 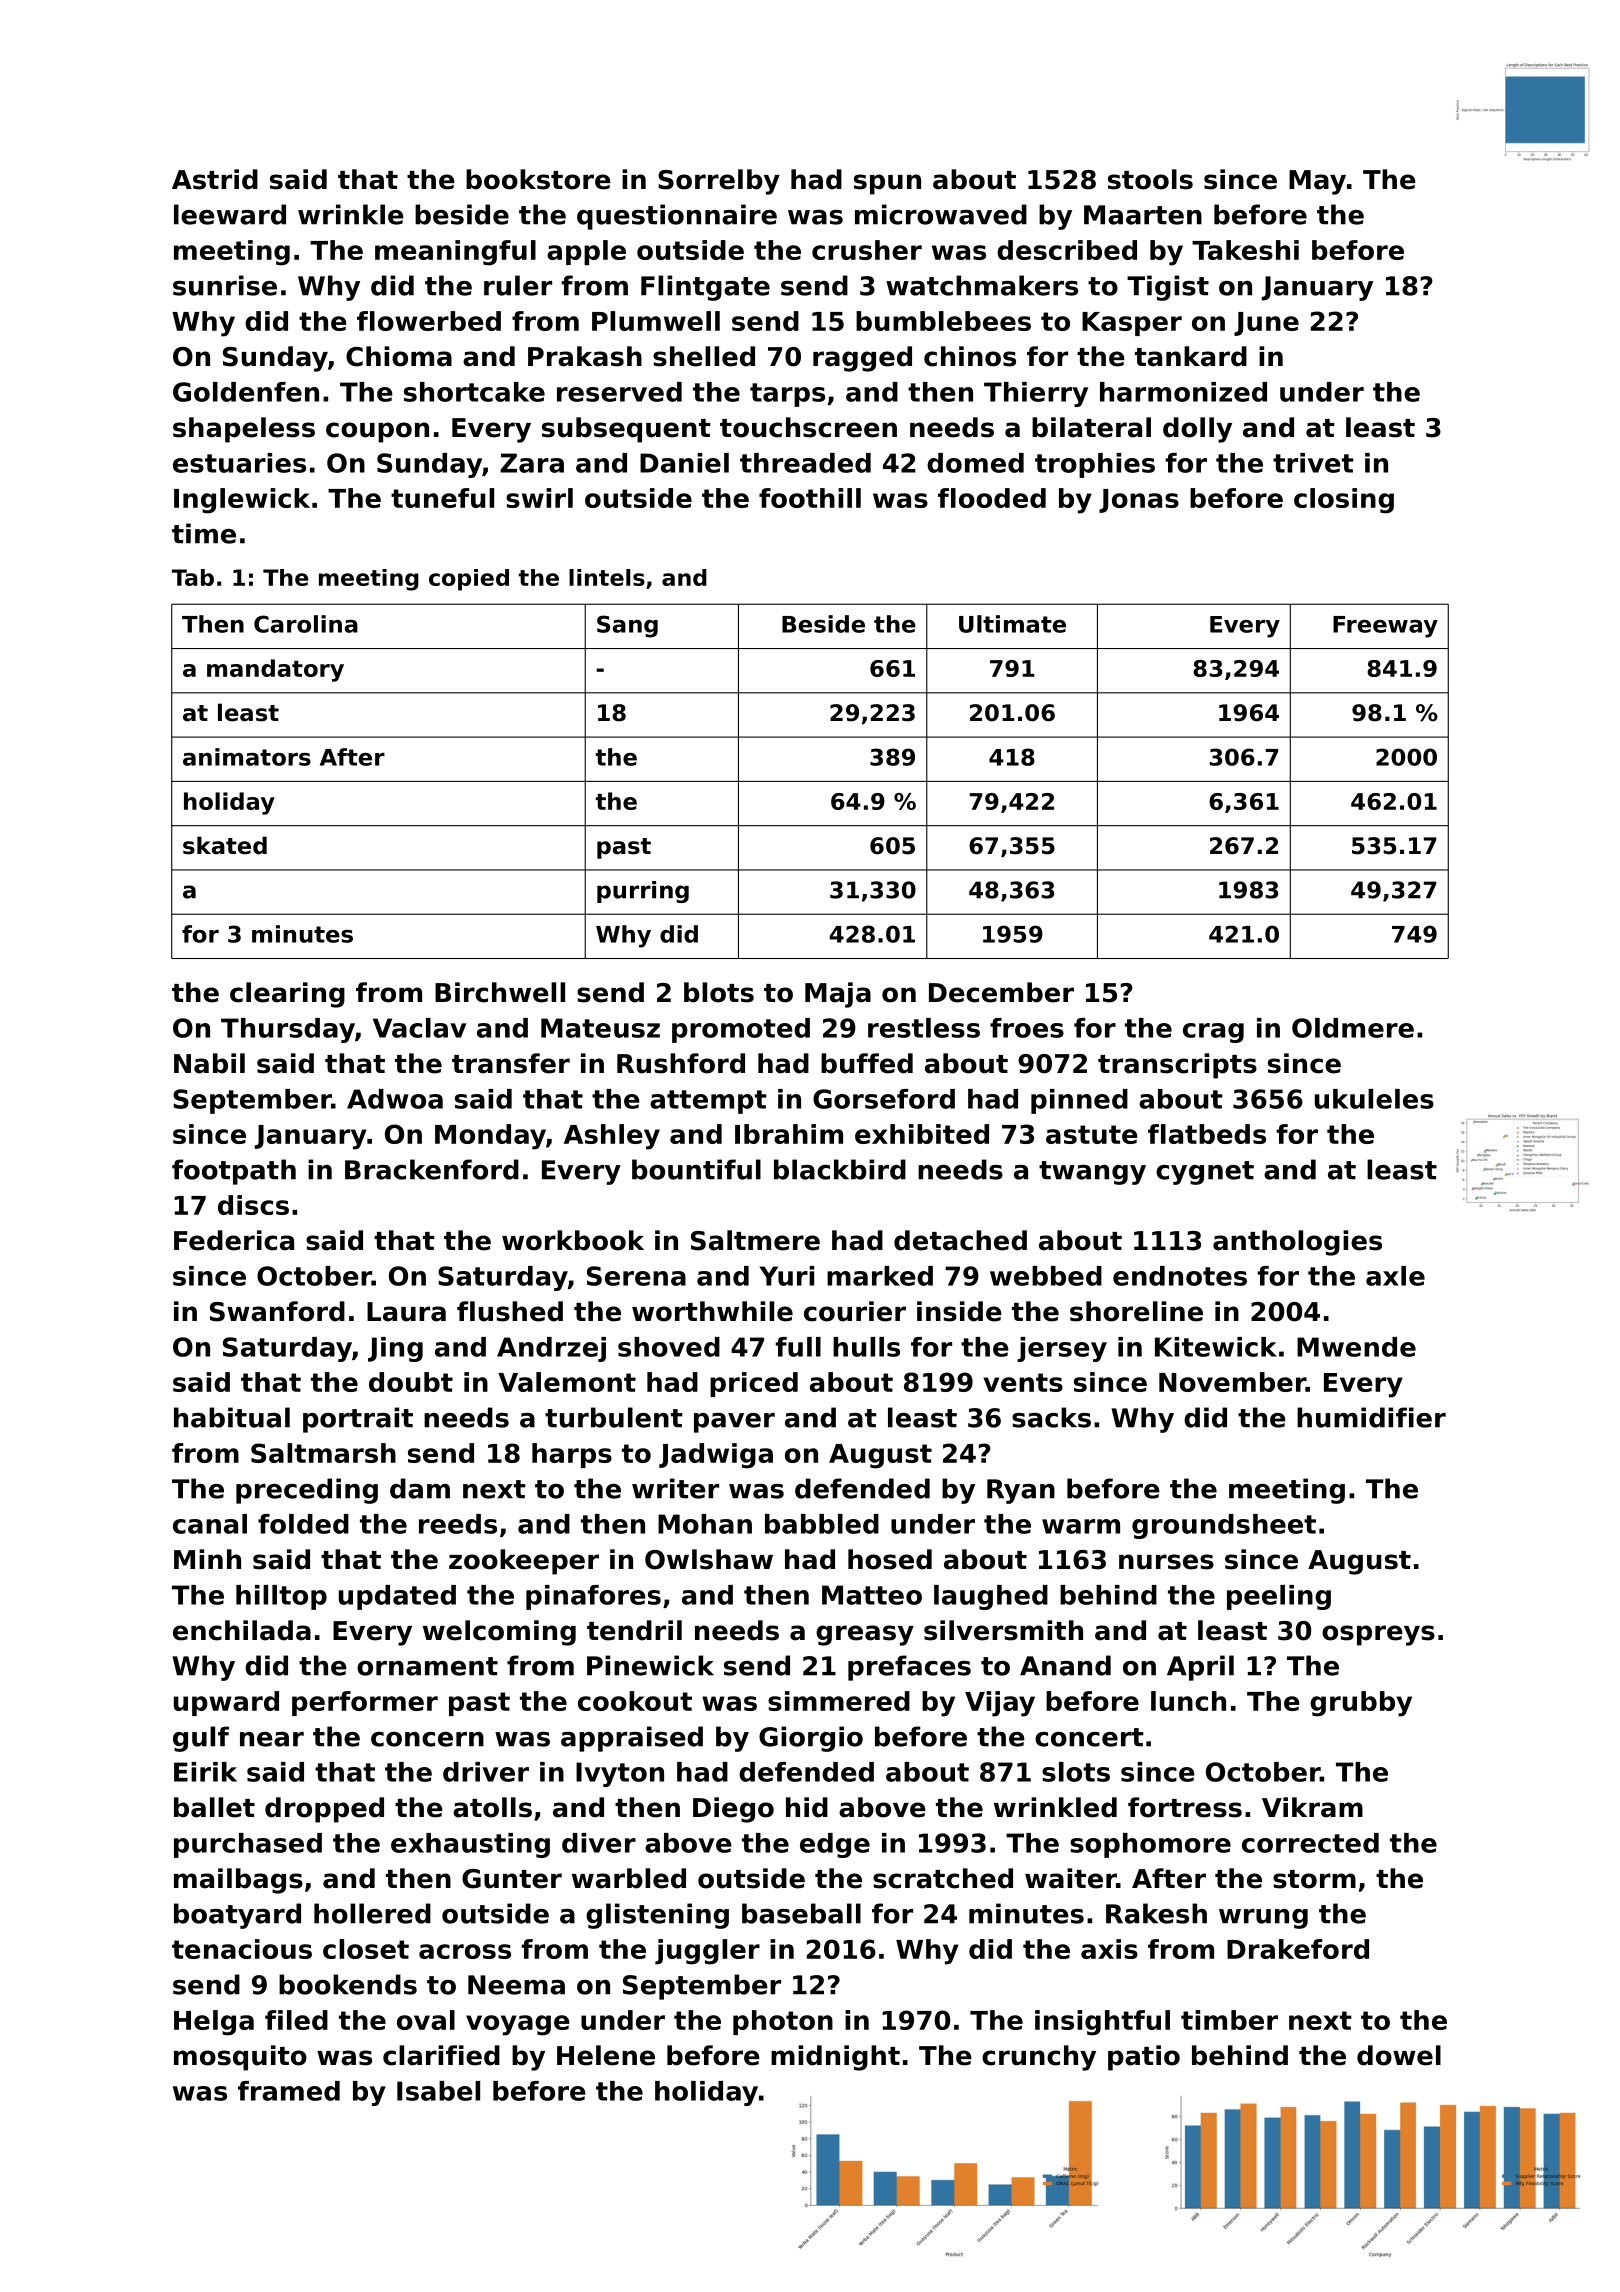 I want to click on ukuleles, so click(x=1374, y=1099).
